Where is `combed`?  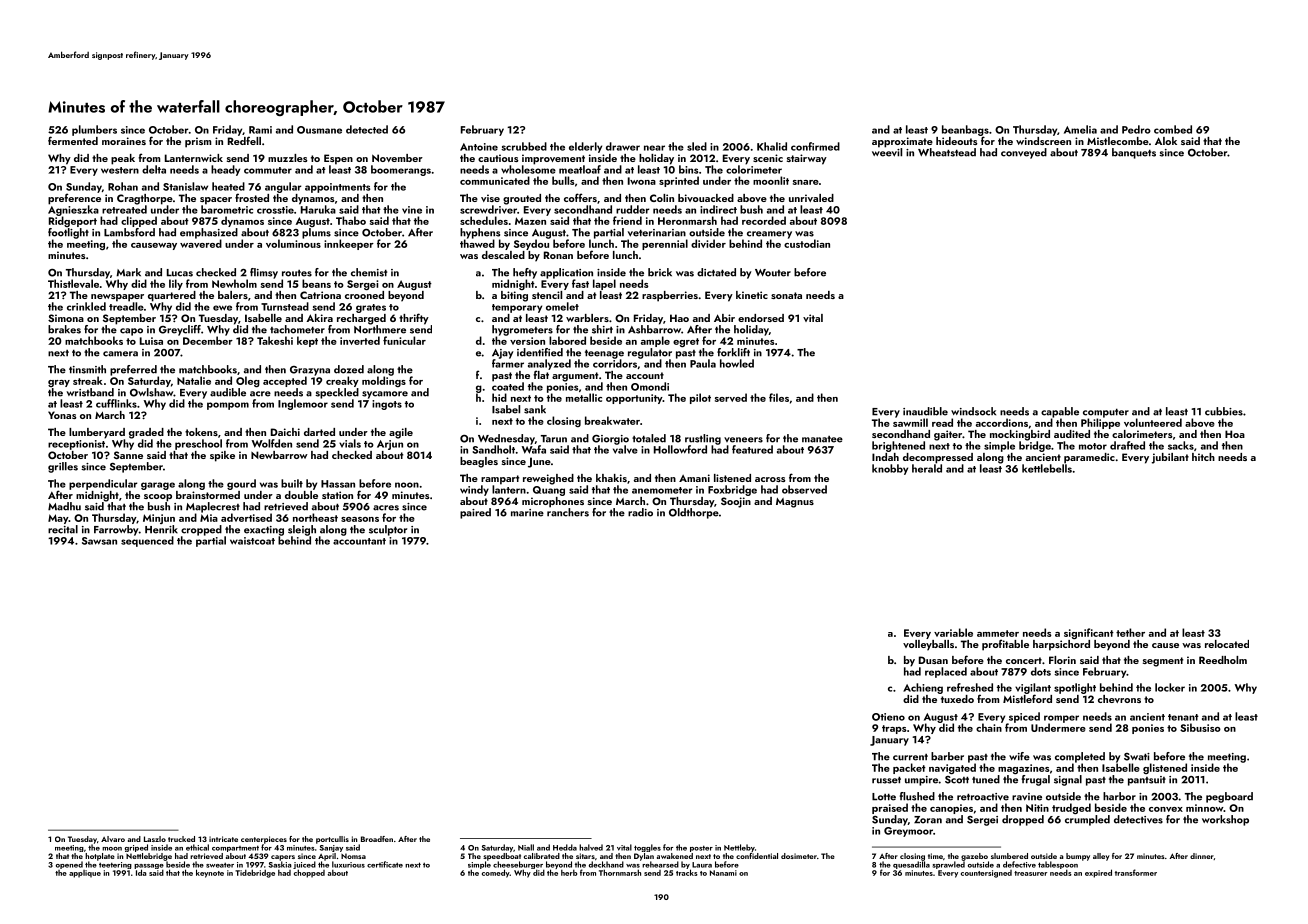
combed is located at coordinates (1173, 129).
